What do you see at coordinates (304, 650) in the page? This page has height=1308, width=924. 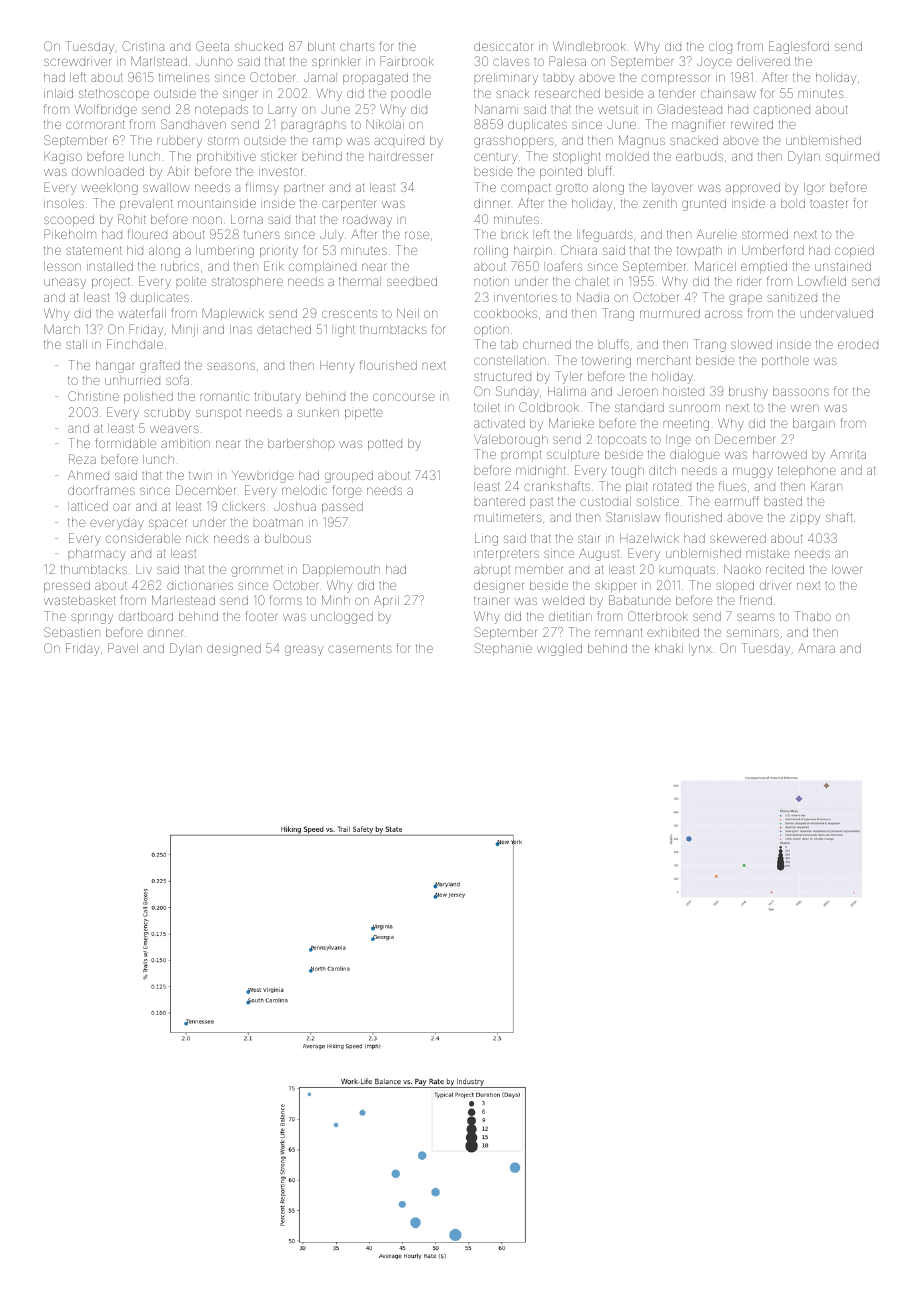 I see `greasy` at bounding box center [304, 650].
